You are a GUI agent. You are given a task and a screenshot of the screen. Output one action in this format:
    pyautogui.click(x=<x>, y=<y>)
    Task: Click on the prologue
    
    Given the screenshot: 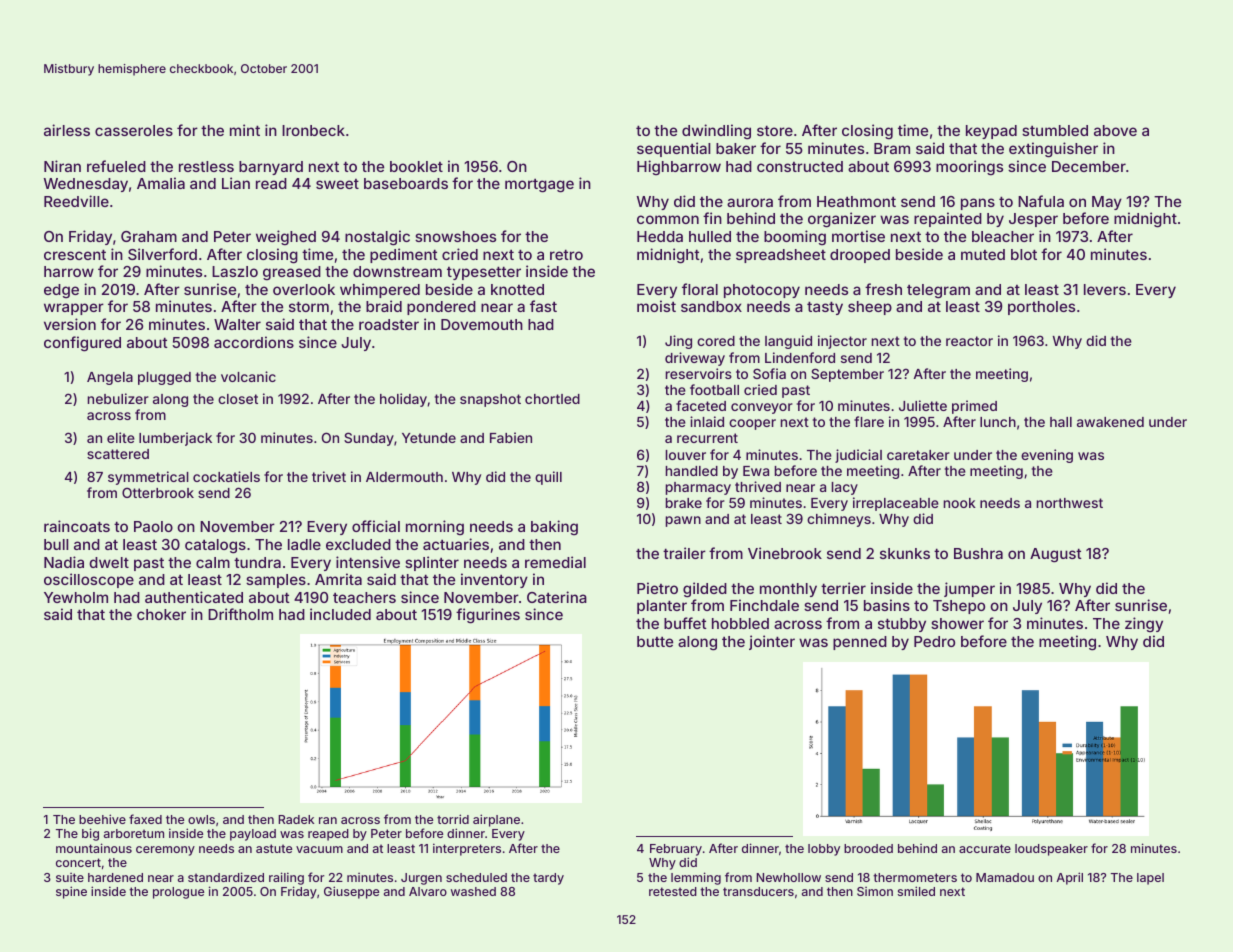 What is the action you would take?
    pyautogui.click(x=178, y=893)
